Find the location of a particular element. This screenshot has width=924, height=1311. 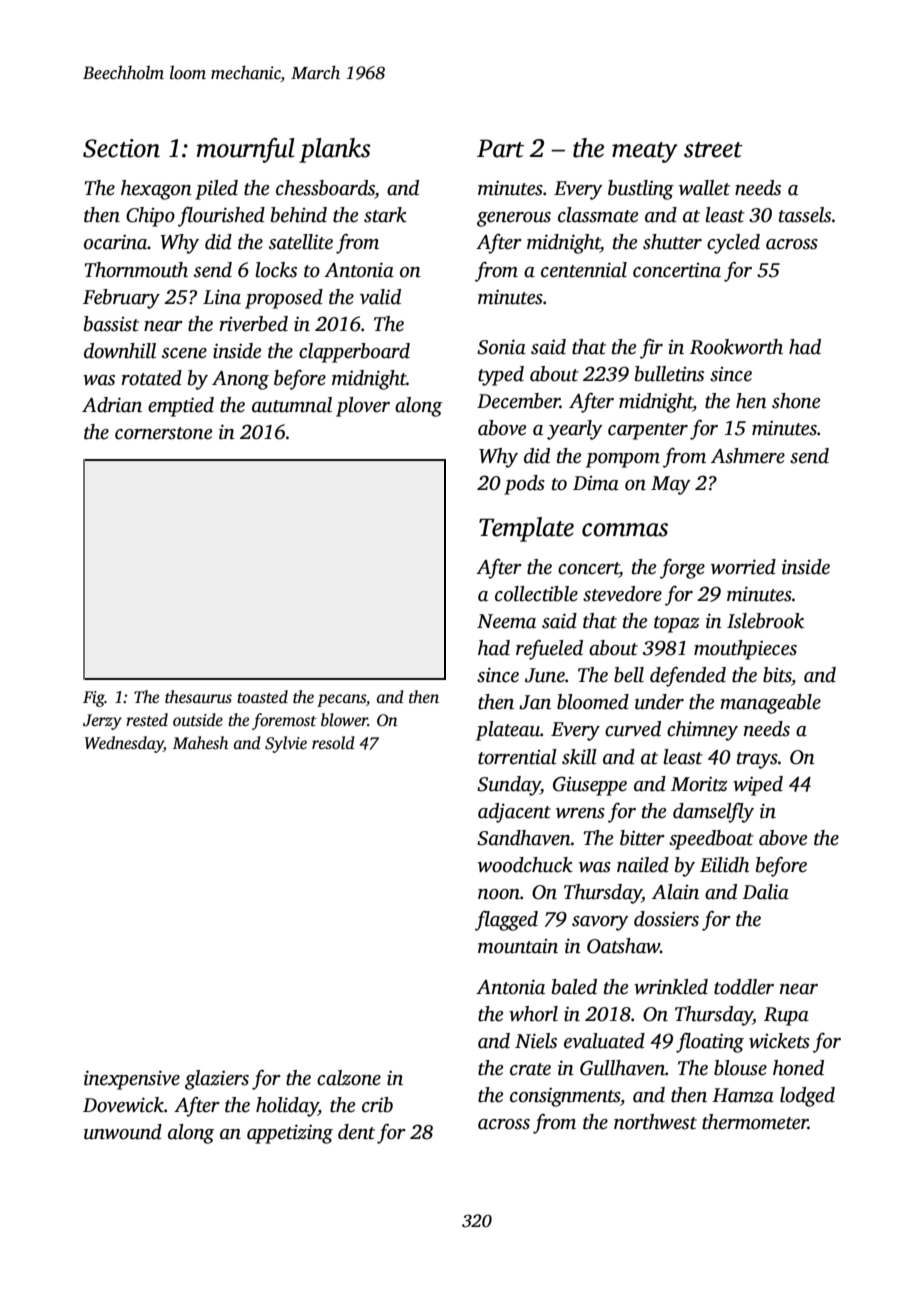

mournful is located at coordinates (246, 150).
